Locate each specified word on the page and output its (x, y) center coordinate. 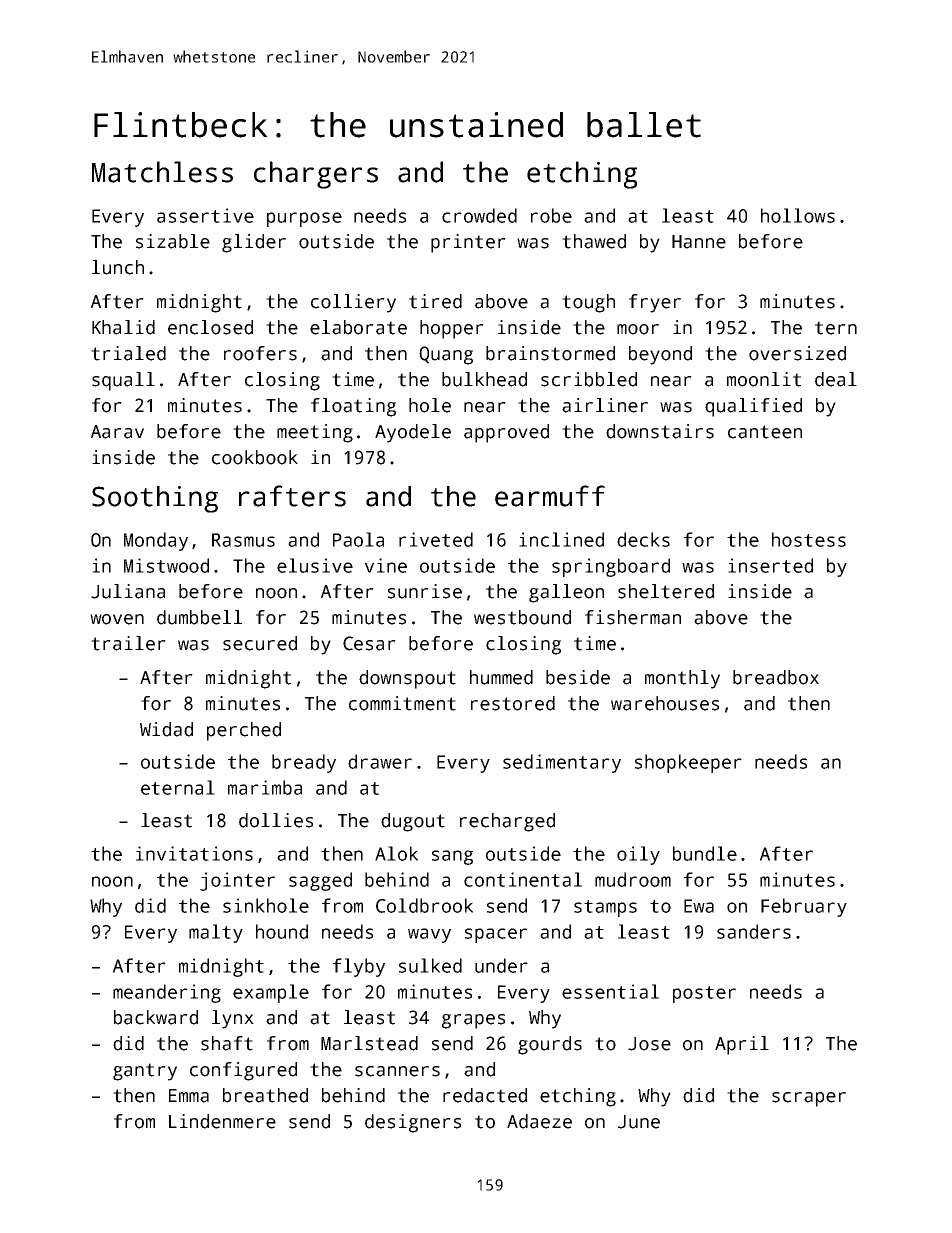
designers (413, 1123)
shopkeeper (688, 763)
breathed (265, 1095)
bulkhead (484, 379)
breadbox (776, 677)
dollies (276, 820)
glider (254, 243)
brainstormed (550, 353)
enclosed (210, 327)
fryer (655, 303)
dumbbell (199, 617)
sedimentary (562, 763)
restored (513, 703)
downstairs (660, 431)
